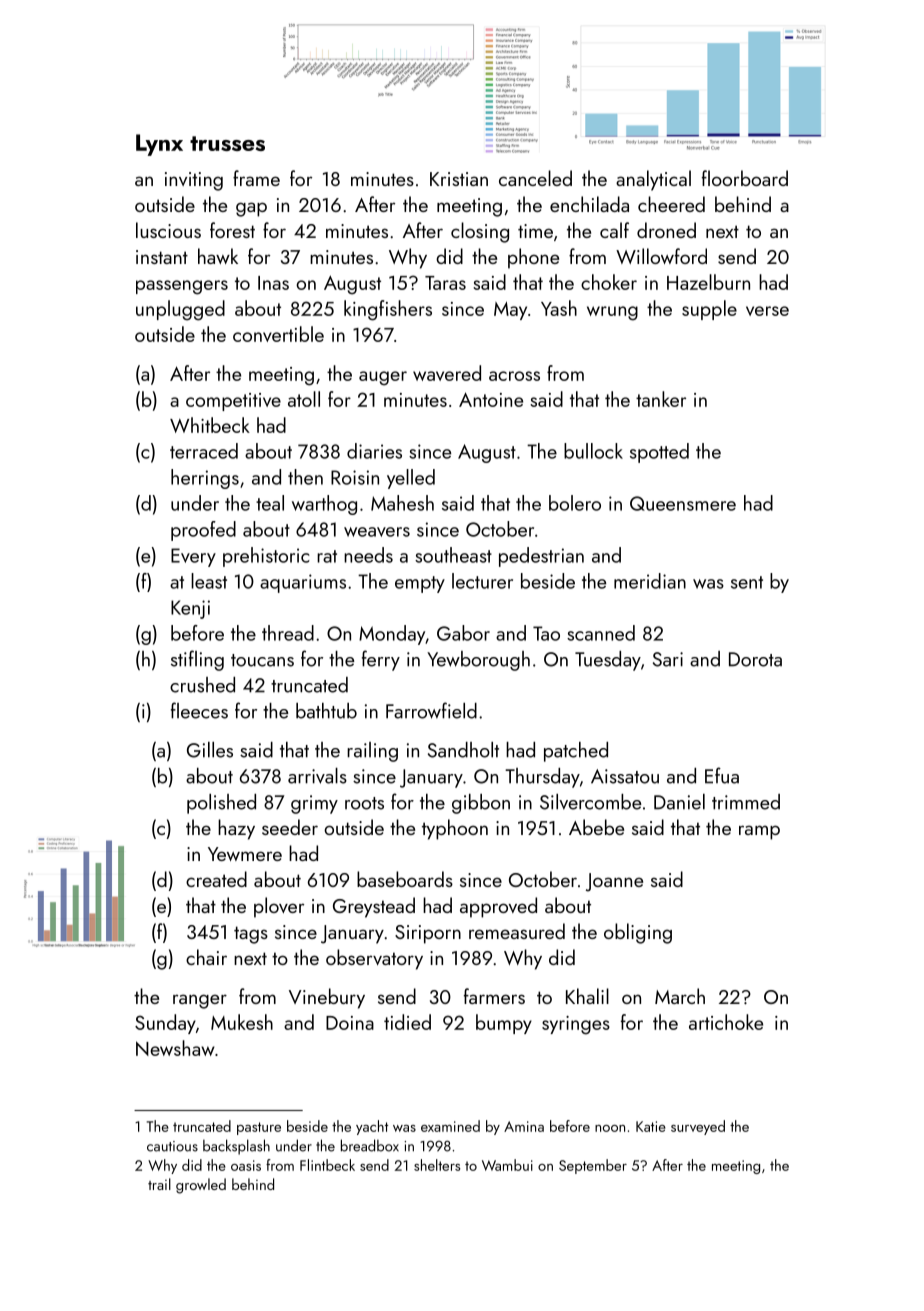 The width and height of the screenshot is (924, 1311). I want to click on tanker, so click(661, 399).
